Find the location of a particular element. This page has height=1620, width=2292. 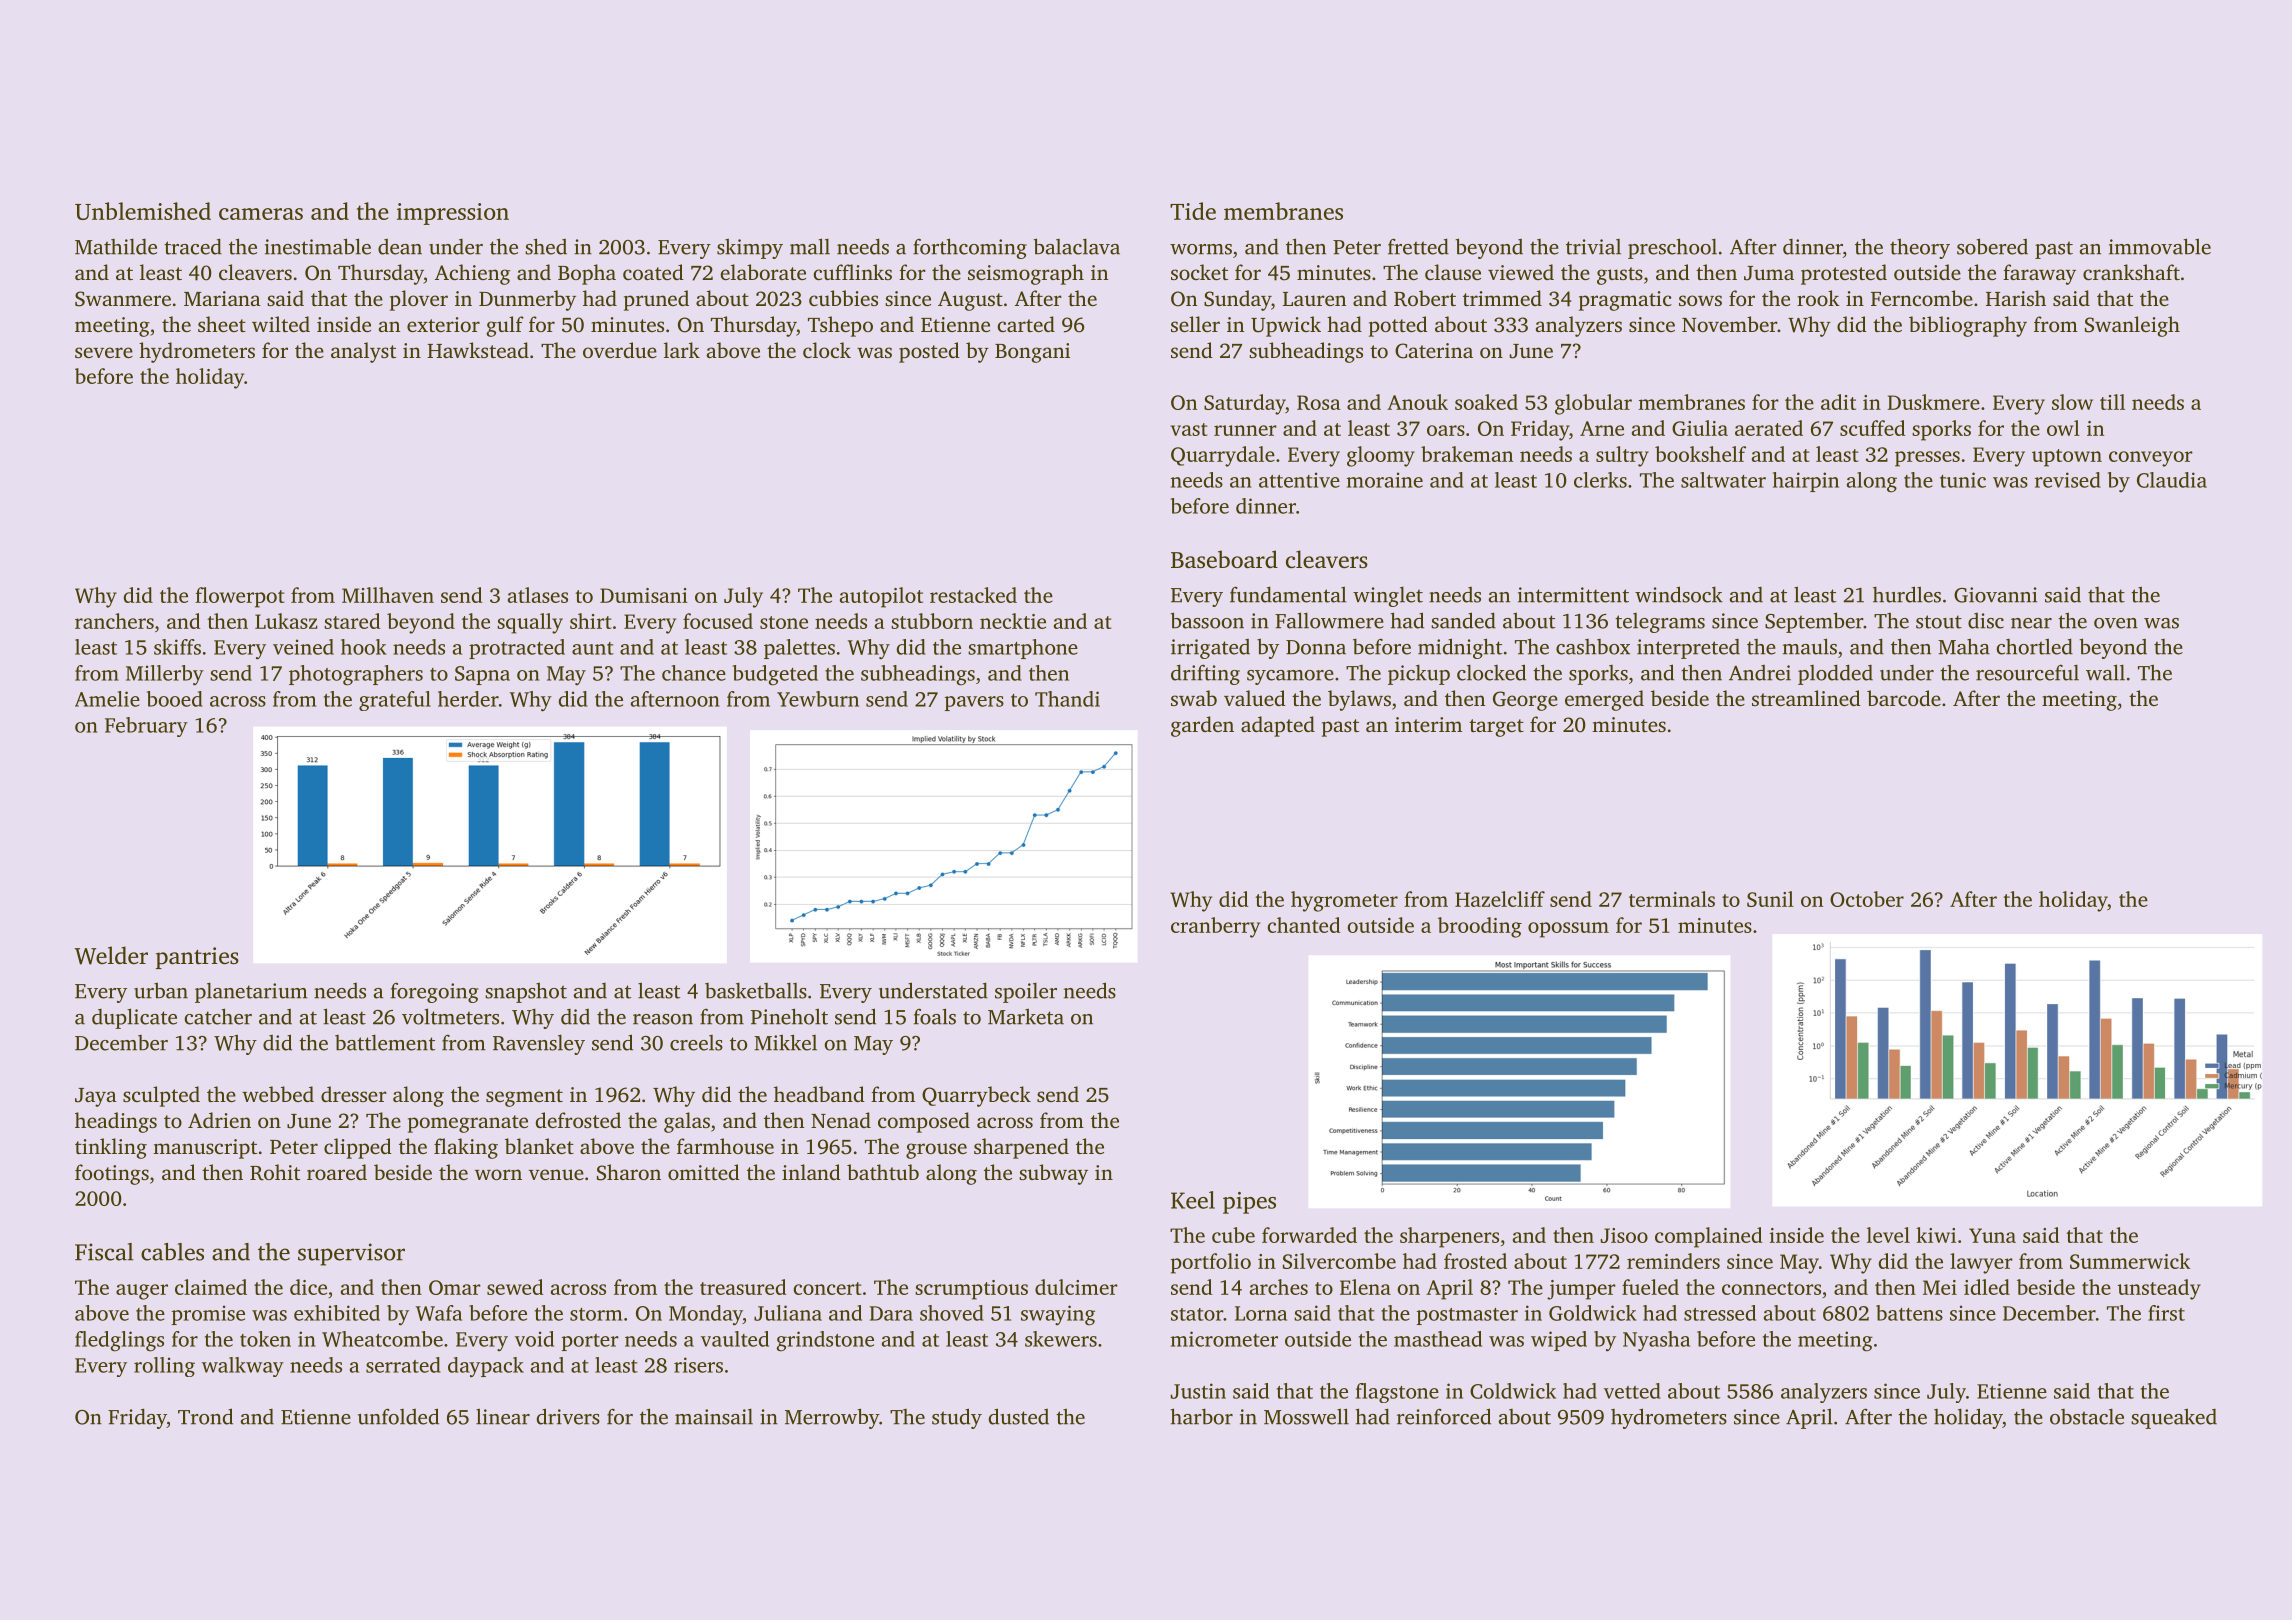

dean is located at coordinates (400, 247).
